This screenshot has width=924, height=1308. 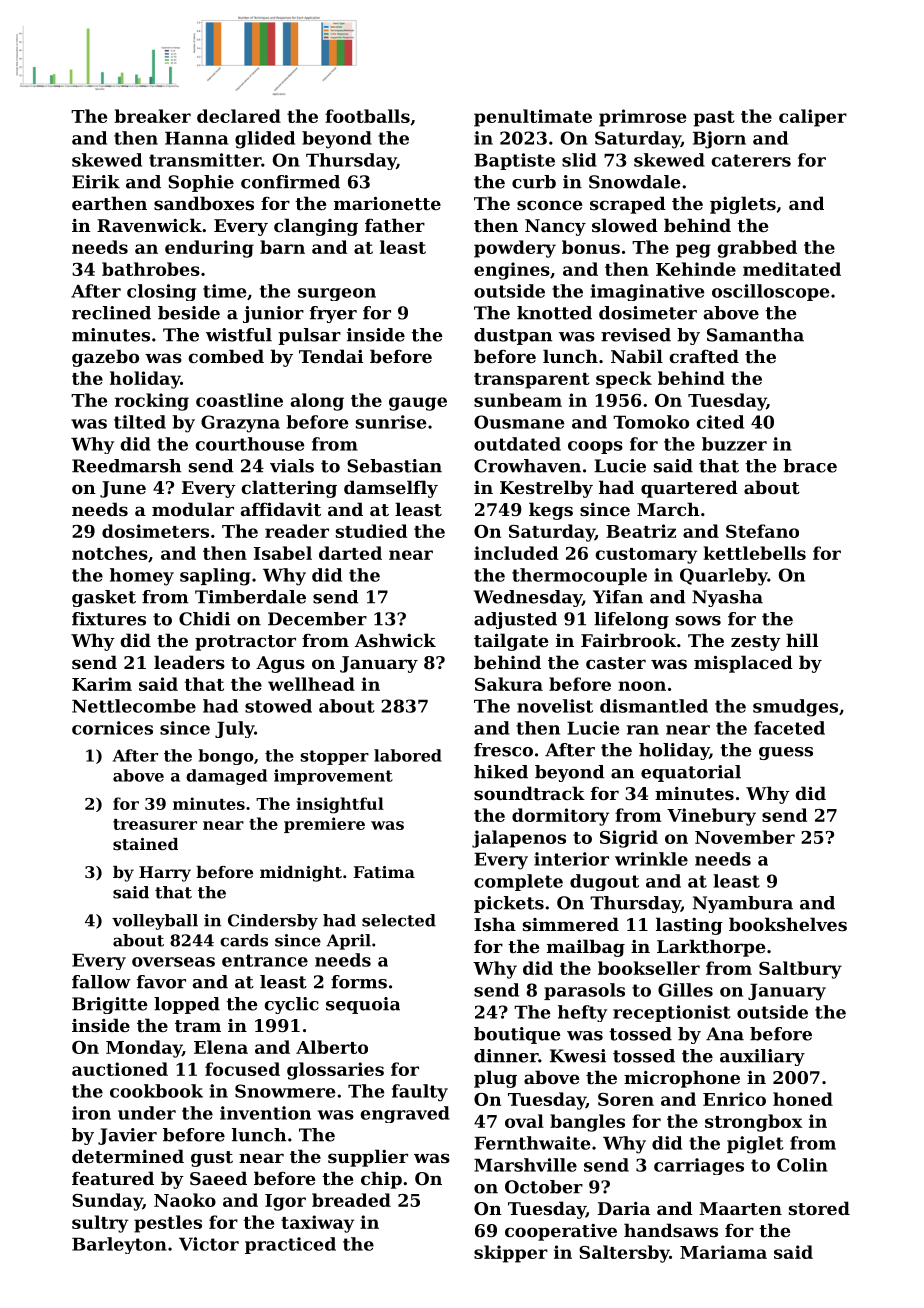 I want to click on misplaced, so click(x=743, y=664).
